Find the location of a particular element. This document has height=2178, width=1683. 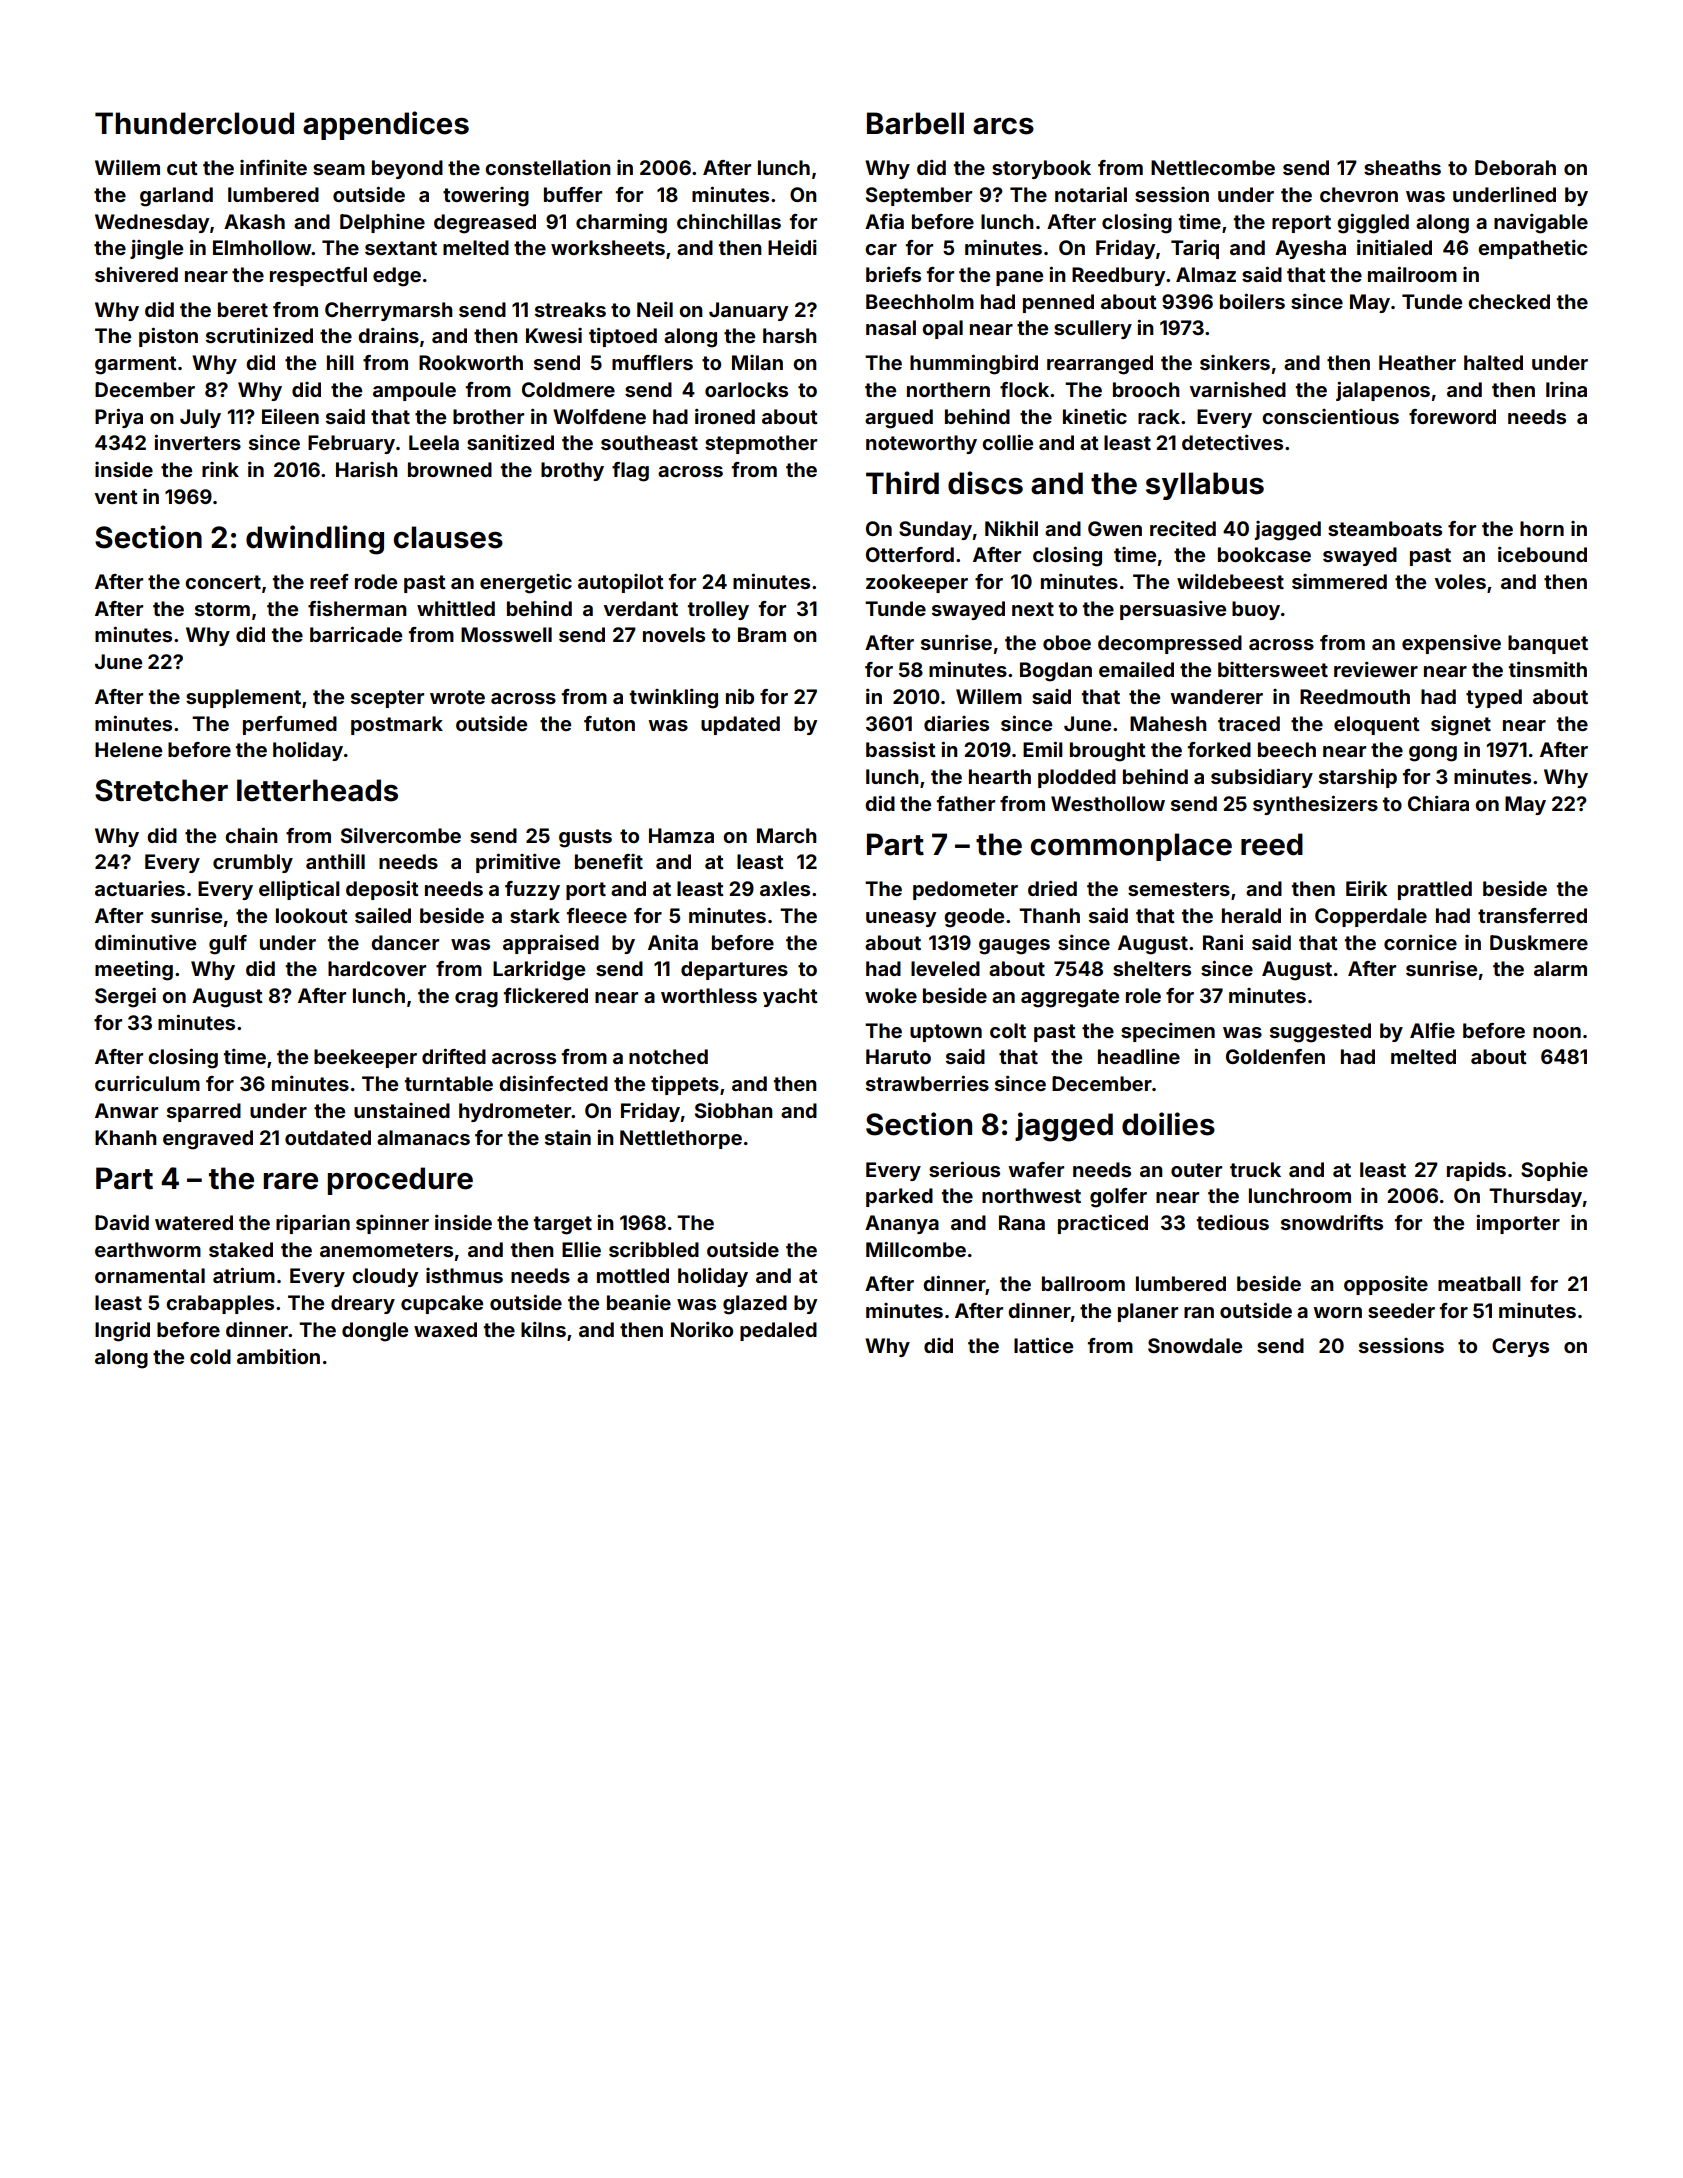

Chiara is located at coordinates (1438, 803).
